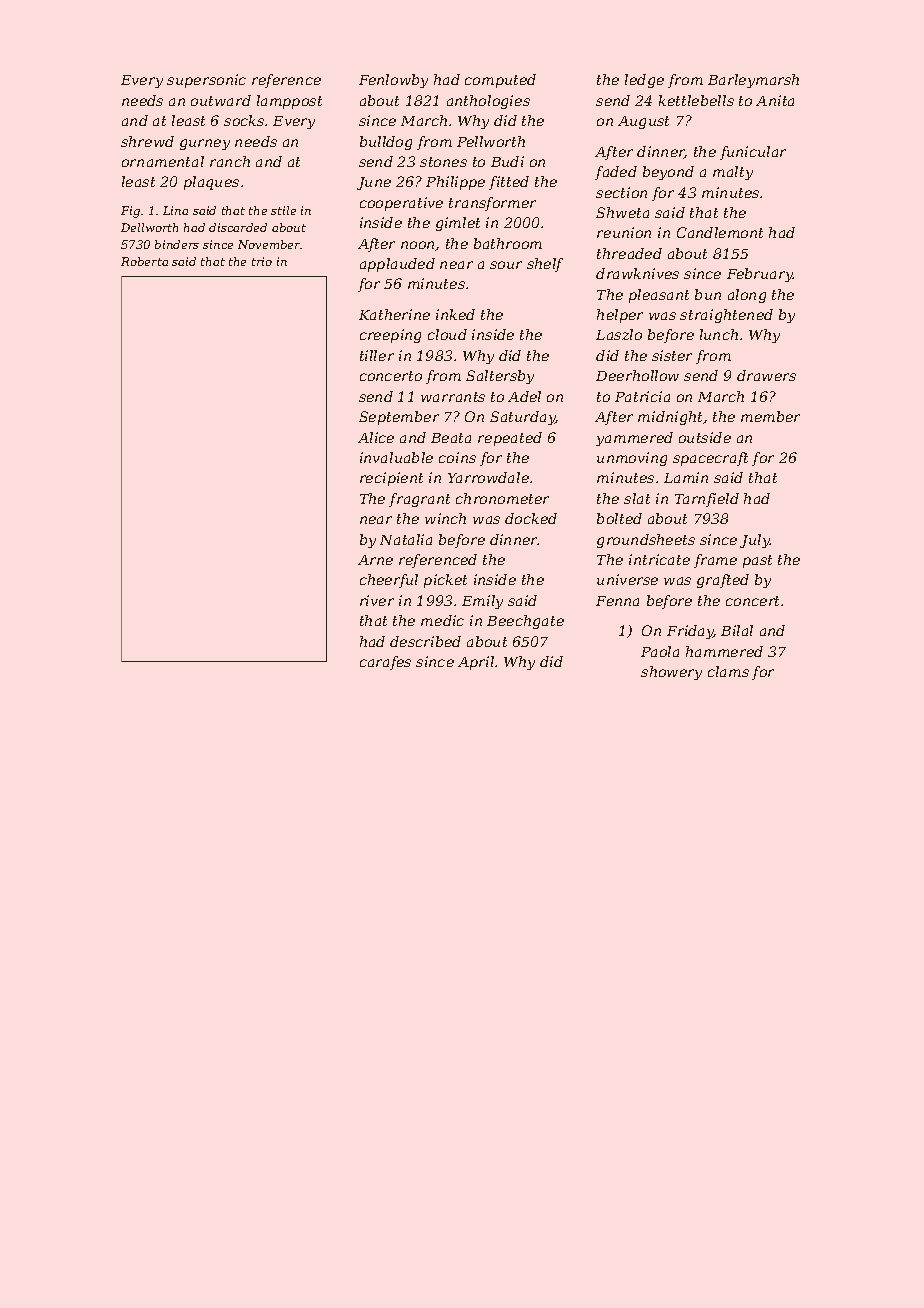 The width and height of the screenshot is (924, 1308). I want to click on Katherine, so click(394, 314).
